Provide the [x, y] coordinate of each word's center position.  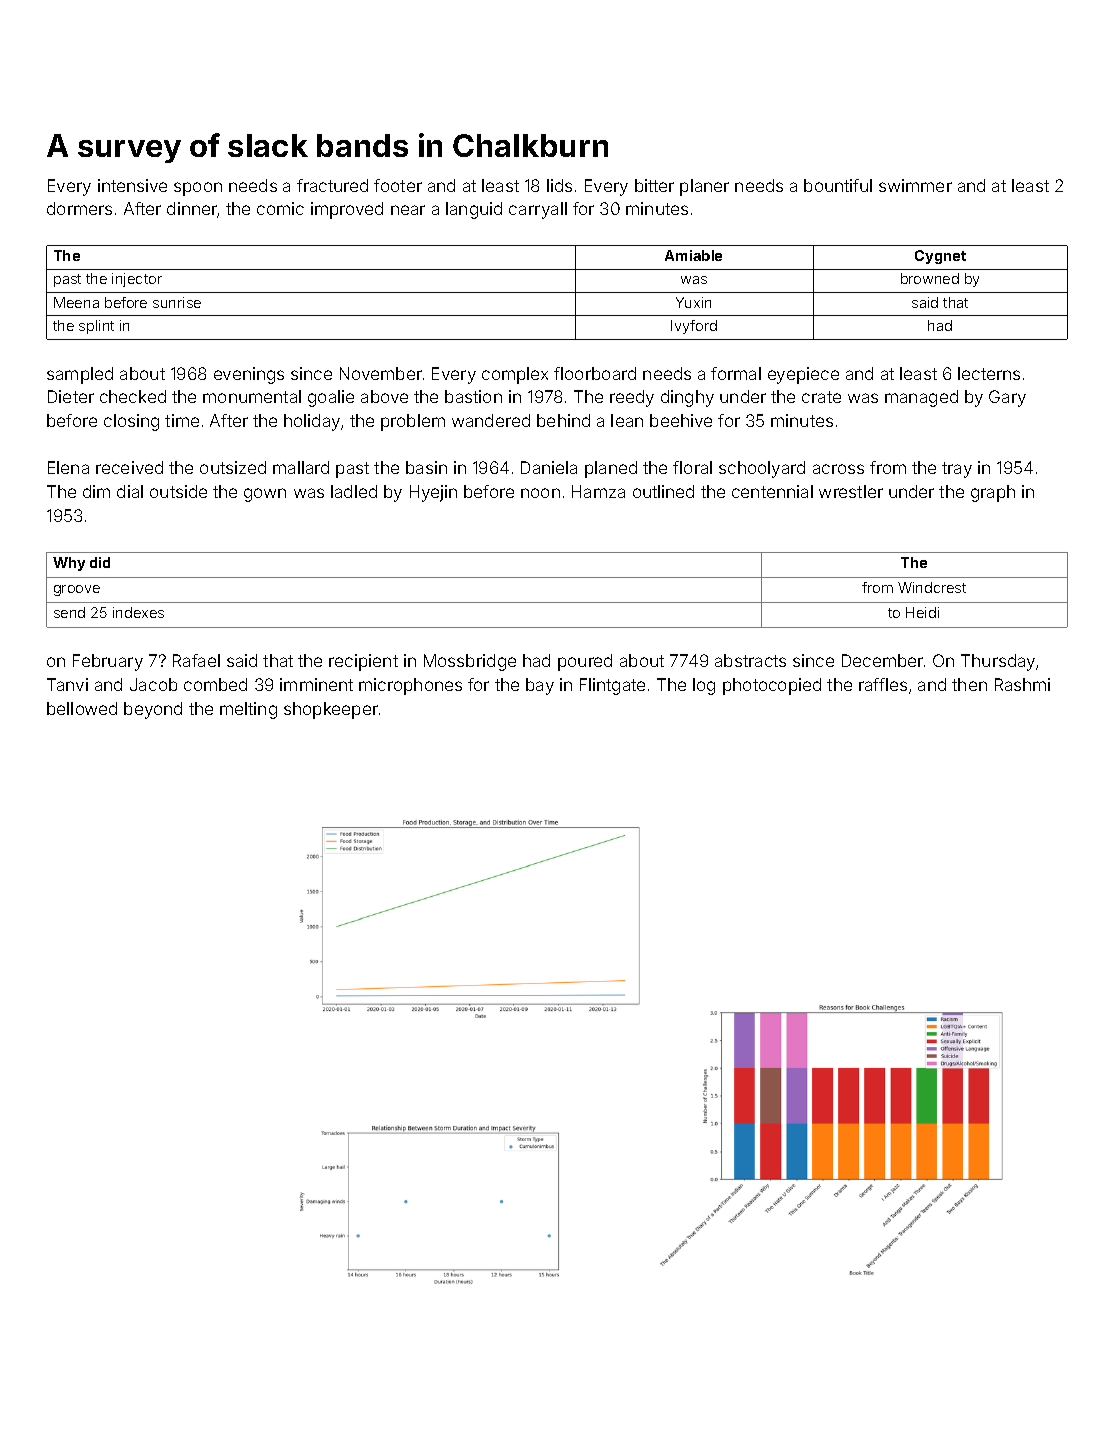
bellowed [82, 708]
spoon [198, 189]
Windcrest [932, 587]
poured [585, 662]
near [408, 210]
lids [559, 185]
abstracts [750, 660]
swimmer [915, 185]
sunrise [177, 302]
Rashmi [1022, 684]
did [100, 562]
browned [930, 278]
